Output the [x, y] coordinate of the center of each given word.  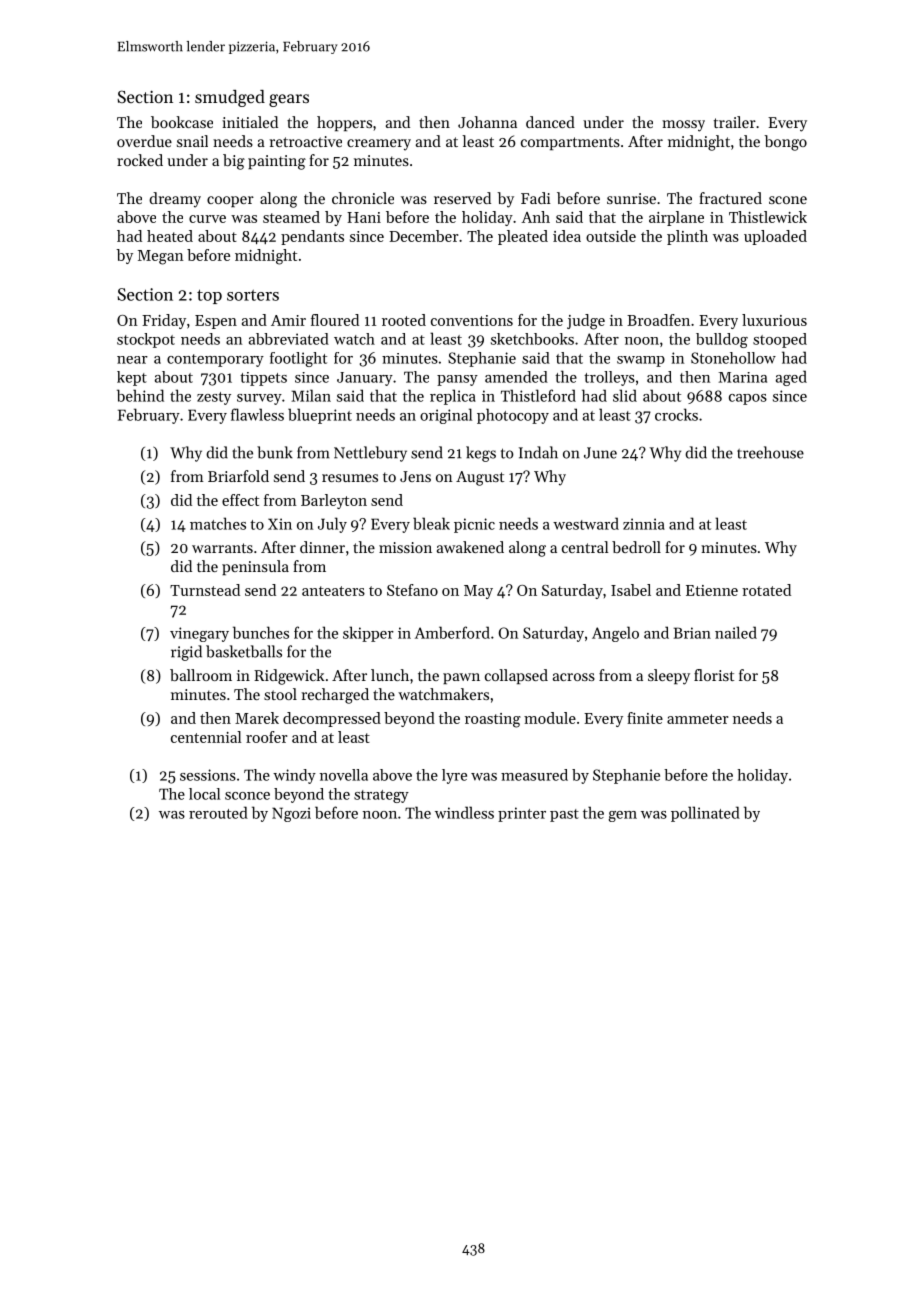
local [204, 794]
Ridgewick [289, 677]
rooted [404, 320]
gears [289, 100]
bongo [785, 143]
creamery [379, 145]
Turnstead [205, 590]
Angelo [615, 634]
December [423, 236]
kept [132, 378]
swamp [641, 361]
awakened [470, 547]
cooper [230, 201]
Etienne [712, 590]
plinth [687, 237]
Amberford [452, 632]
